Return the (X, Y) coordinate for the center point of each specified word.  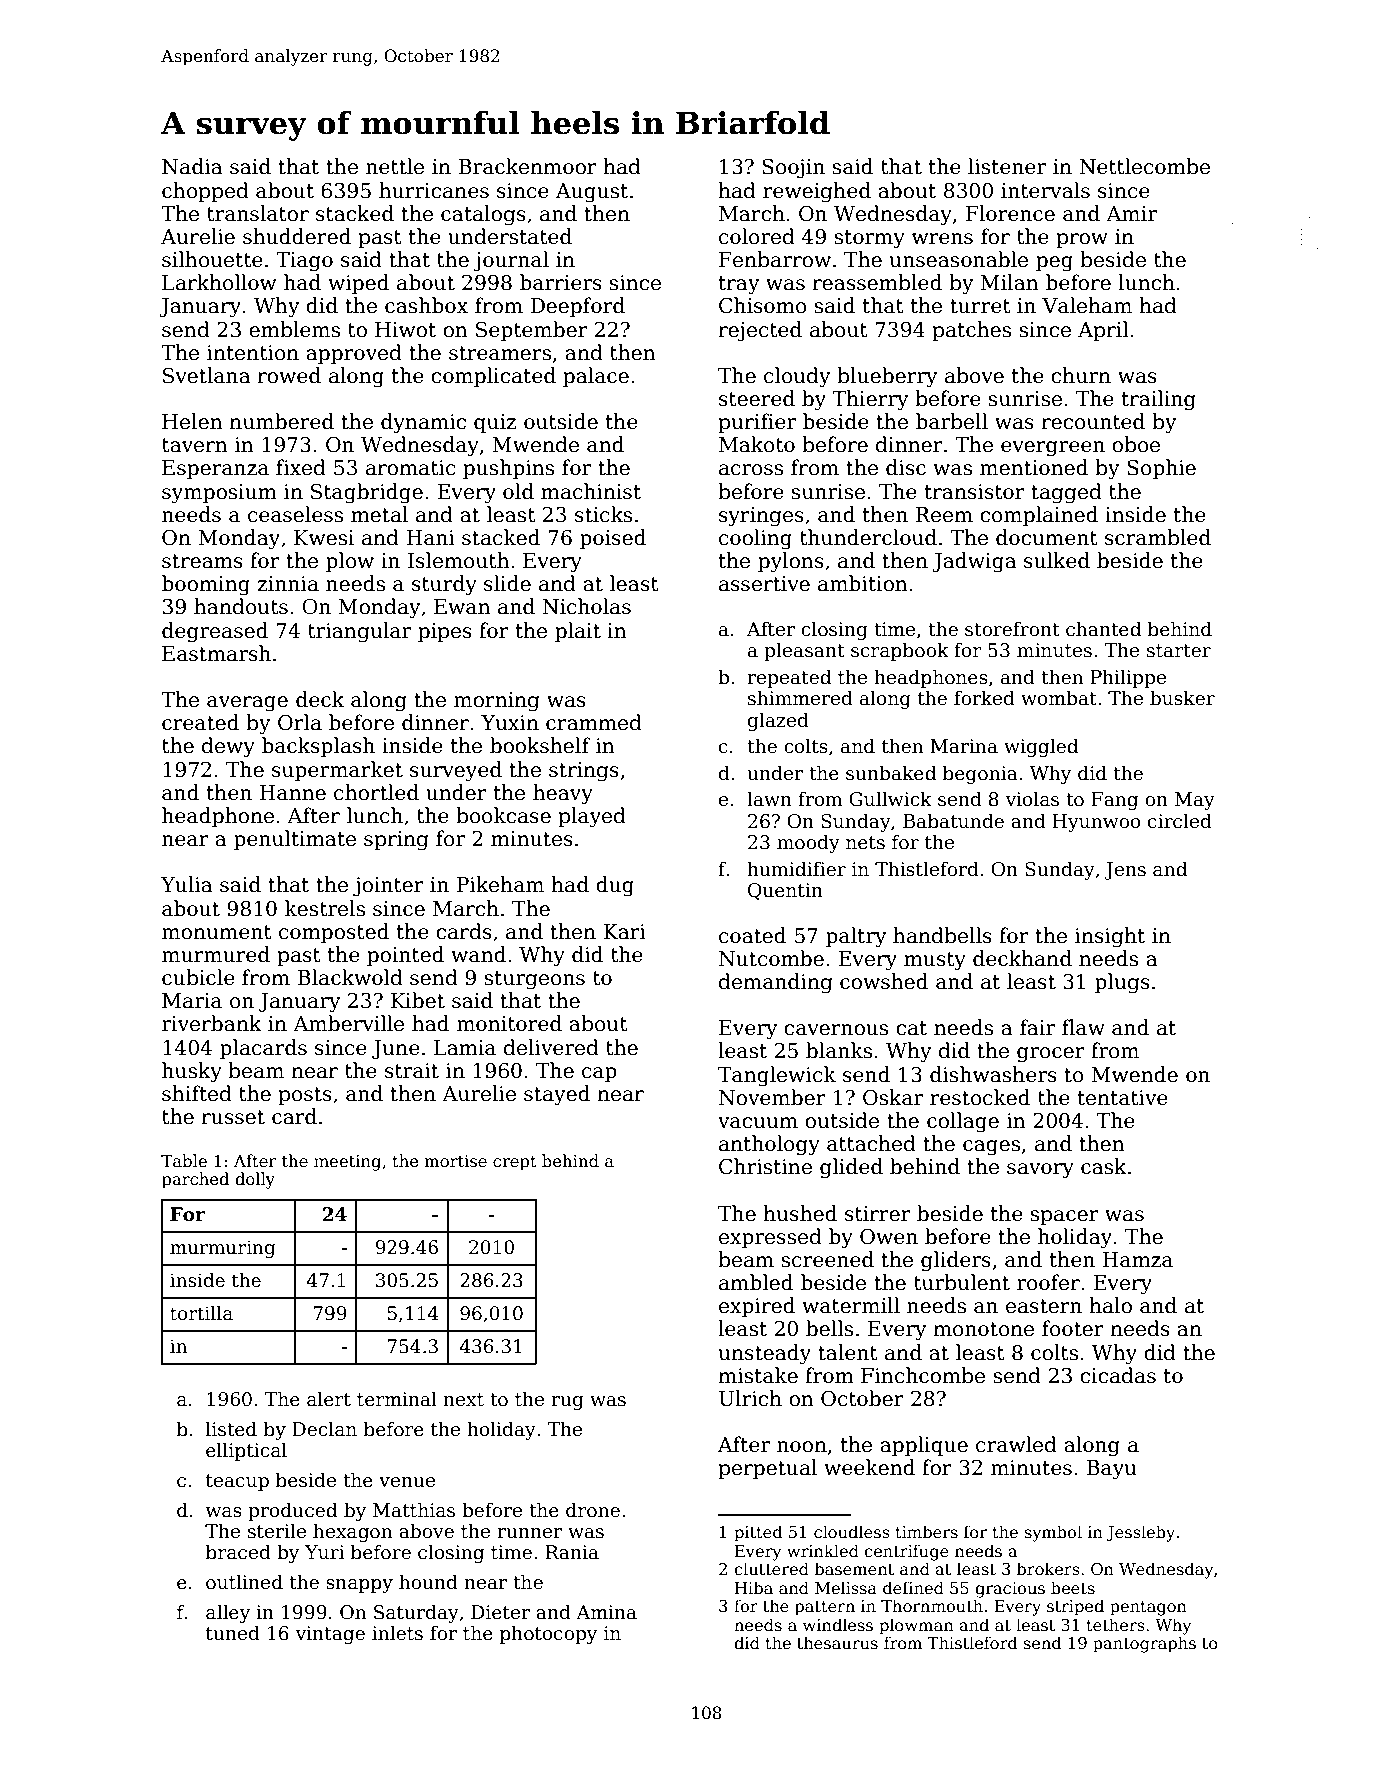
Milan (1009, 282)
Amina (606, 1612)
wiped (358, 284)
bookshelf (540, 745)
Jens (1125, 871)
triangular (359, 632)
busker (1182, 698)
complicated (493, 377)
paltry (856, 937)
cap (599, 1074)
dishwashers (993, 1074)
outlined (244, 1582)
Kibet (418, 1000)
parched (195, 1180)
